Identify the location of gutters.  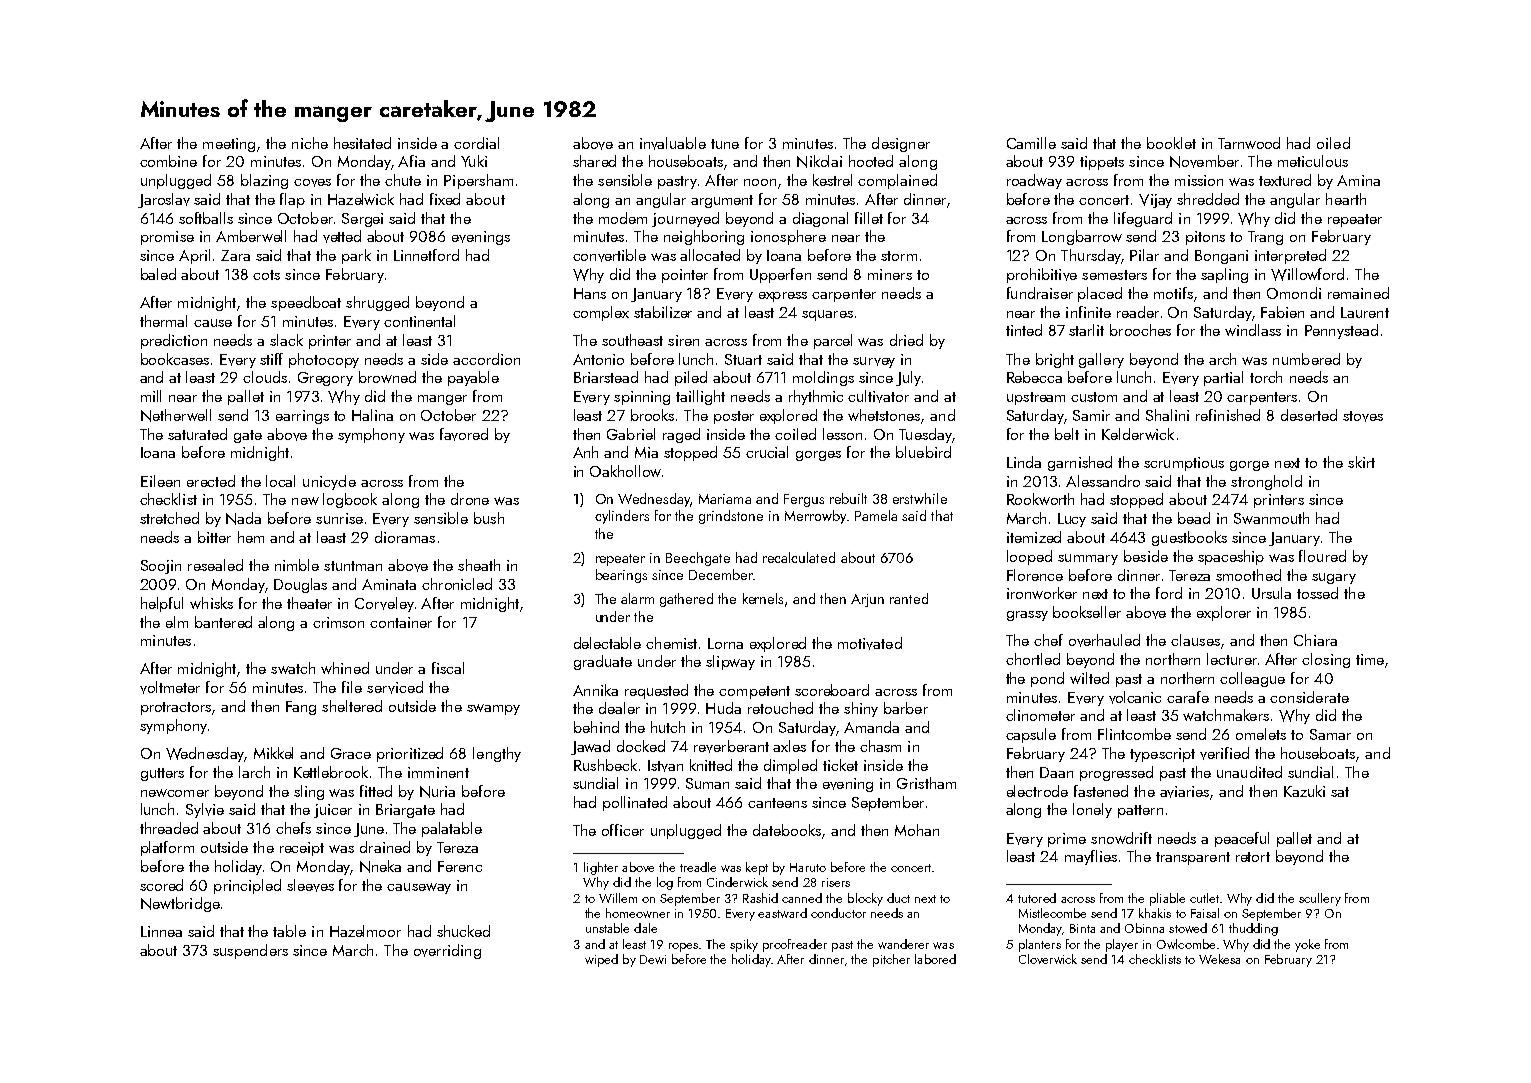
(162, 774).
